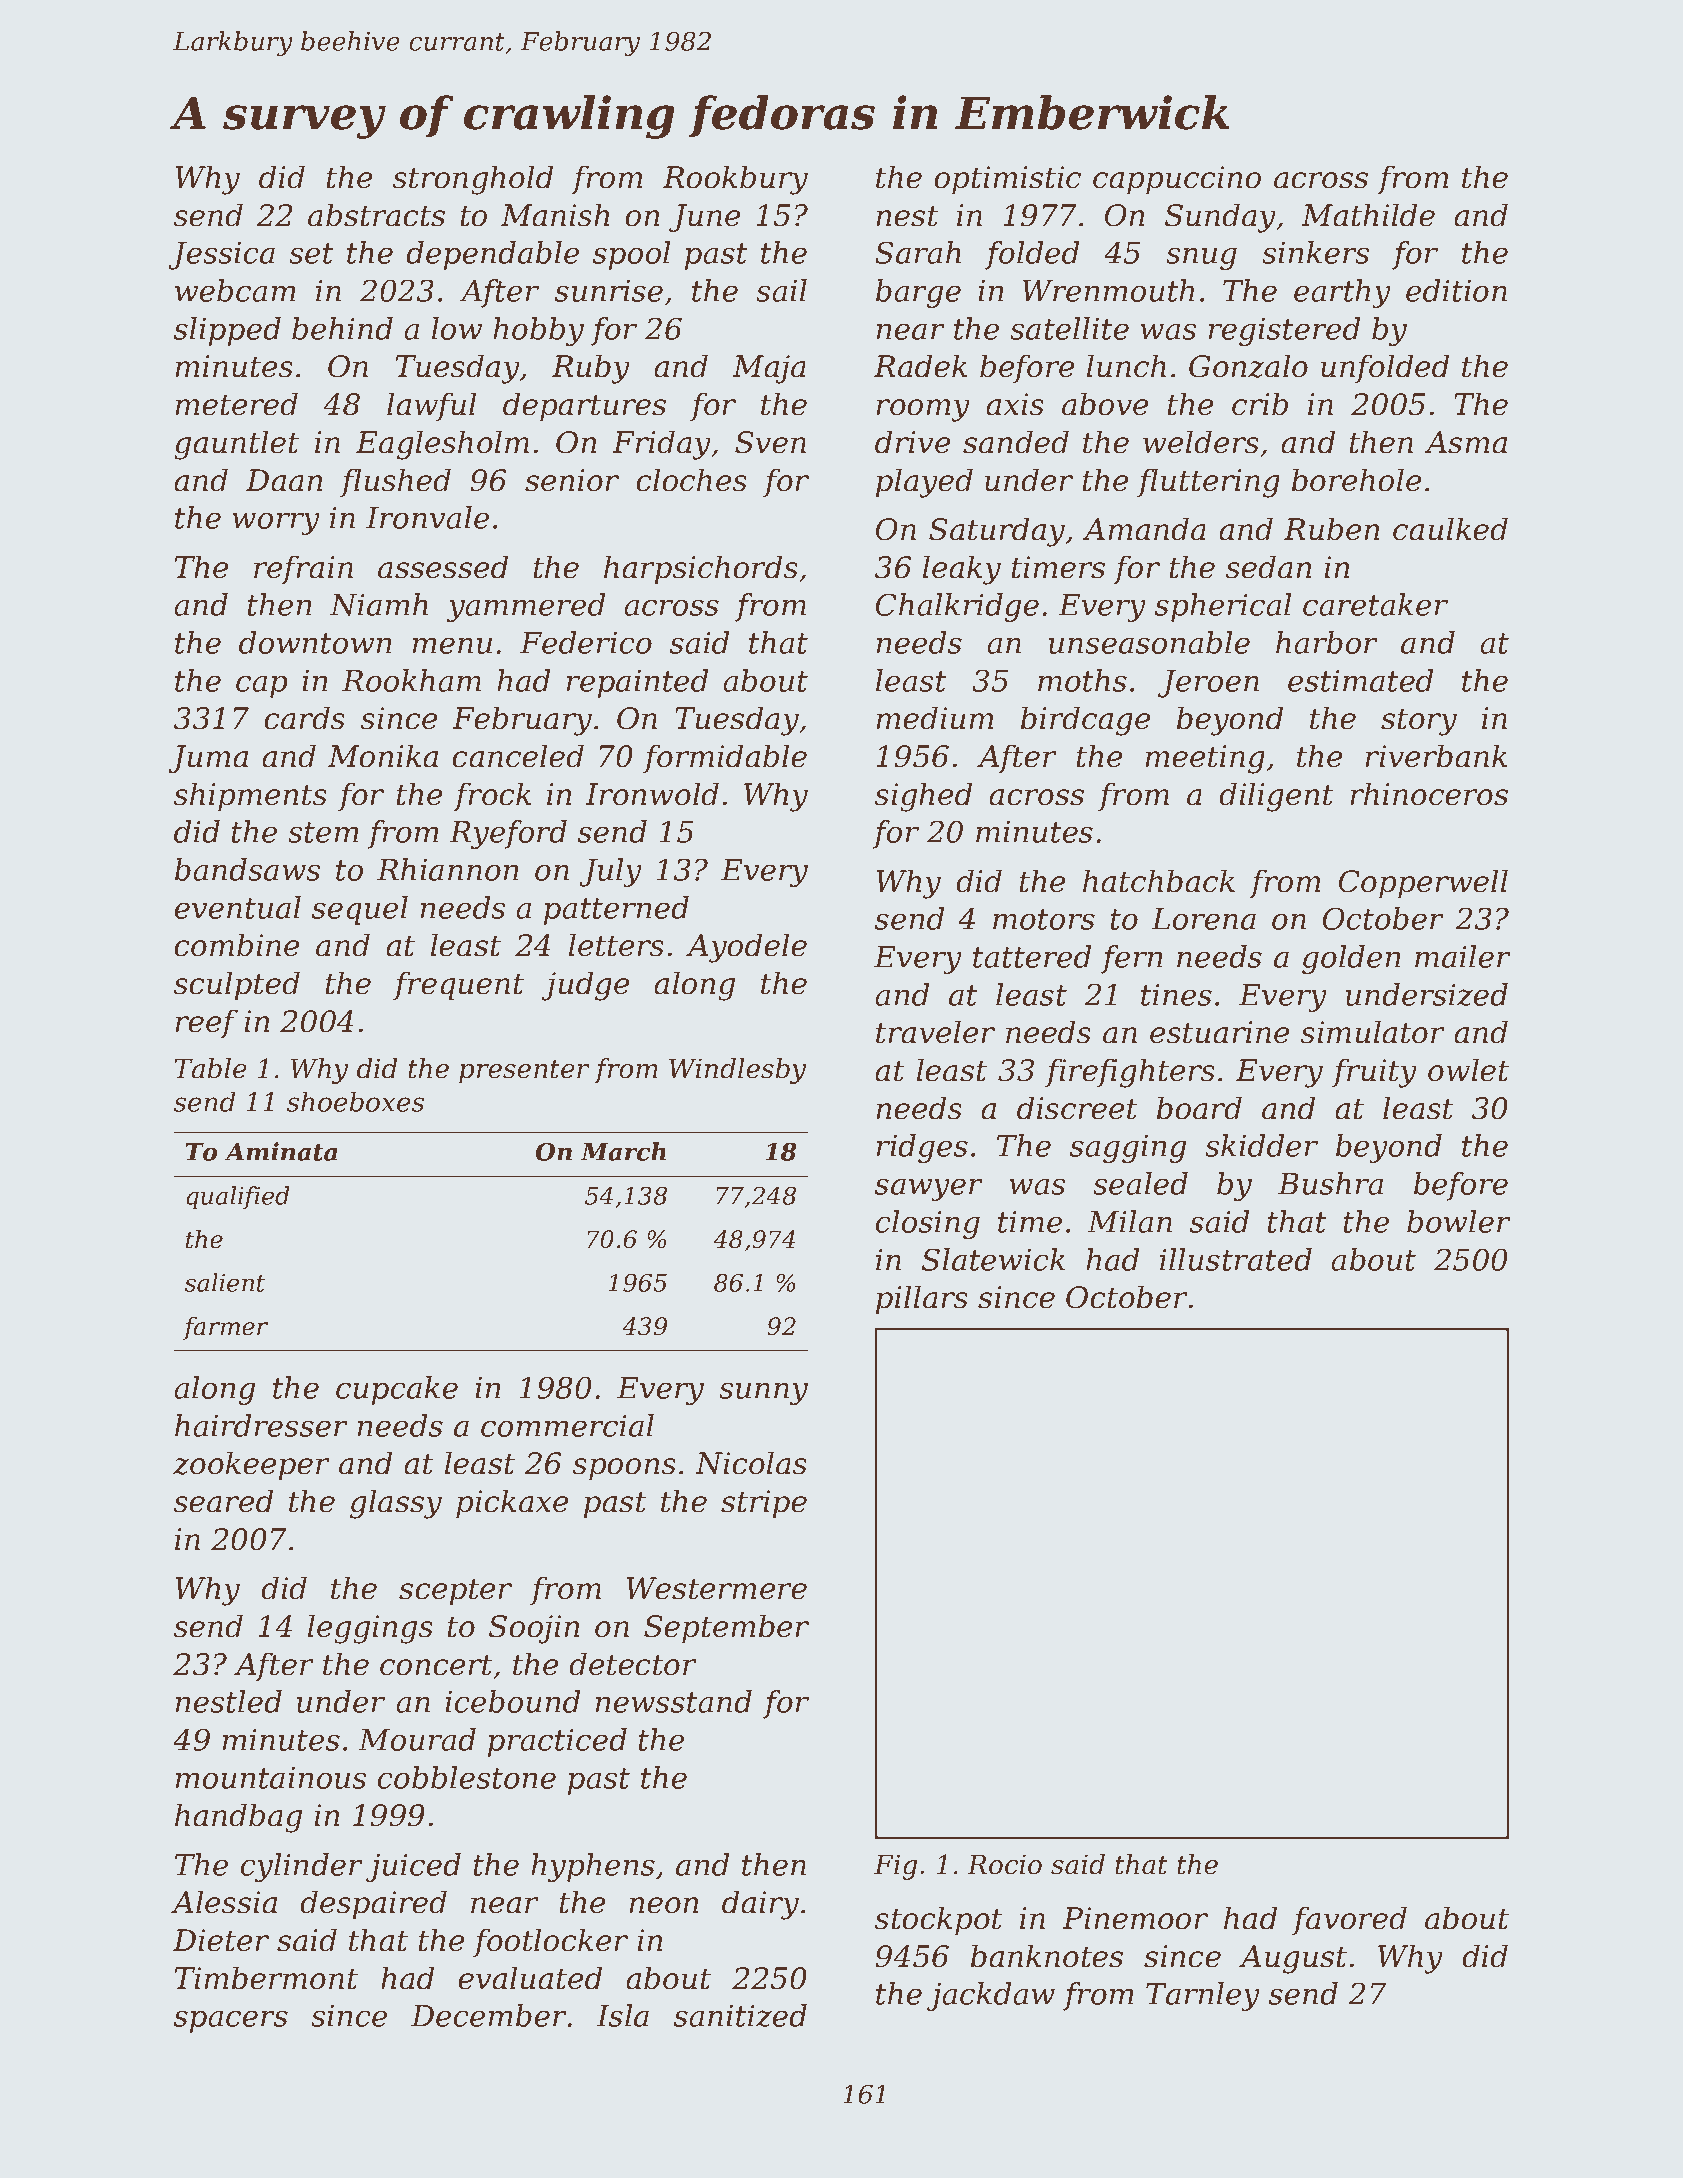 This page has height=2178, width=1683. I want to click on fruity, so click(1374, 1073).
